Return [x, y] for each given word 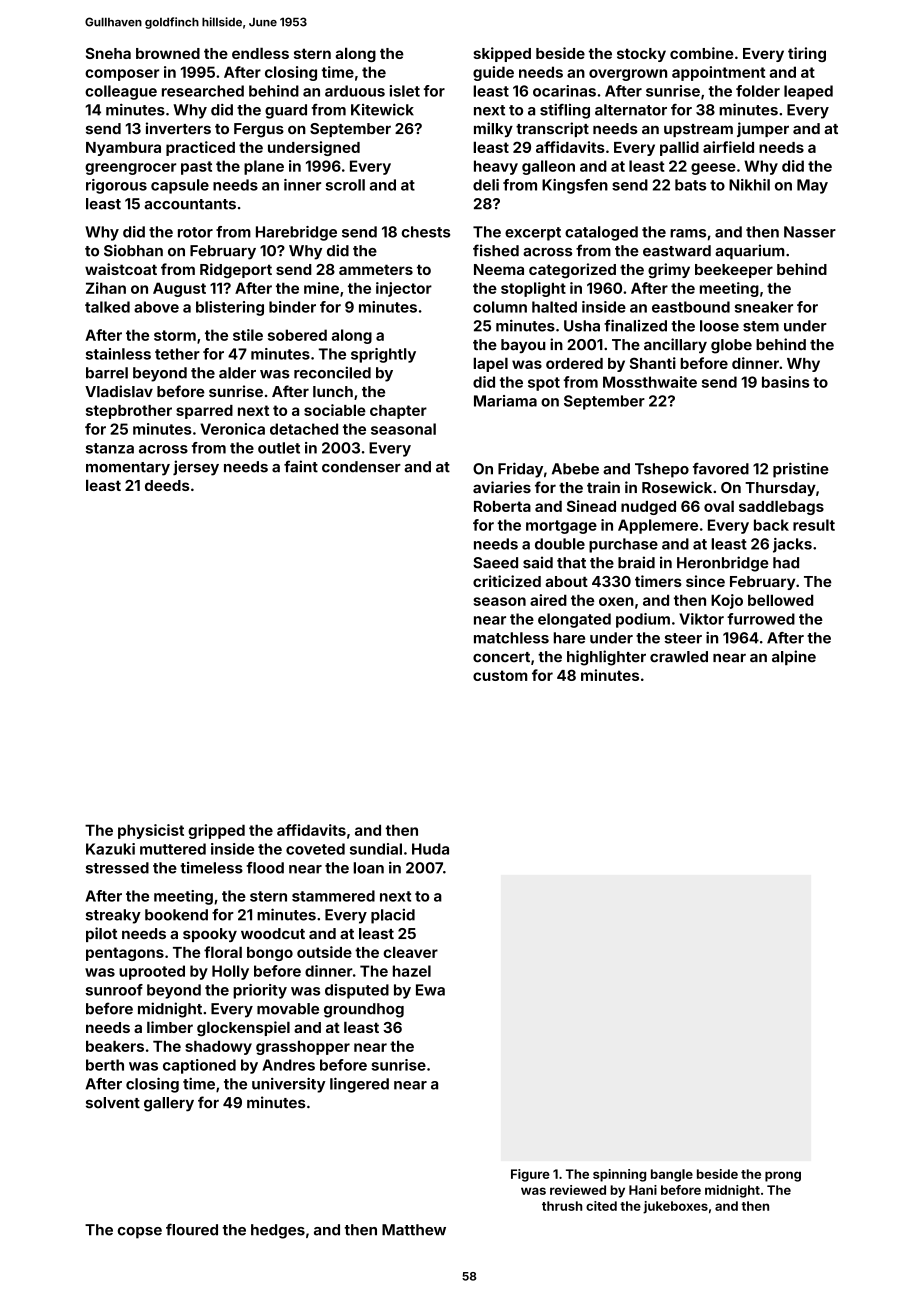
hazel [412, 971]
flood [265, 868]
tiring [807, 54]
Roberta [502, 506]
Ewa [430, 990]
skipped [502, 54]
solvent [113, 1103]
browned [168, 53]
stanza [110, 448]
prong [783, 1176]
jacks [792, 545]
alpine [794, 657]
